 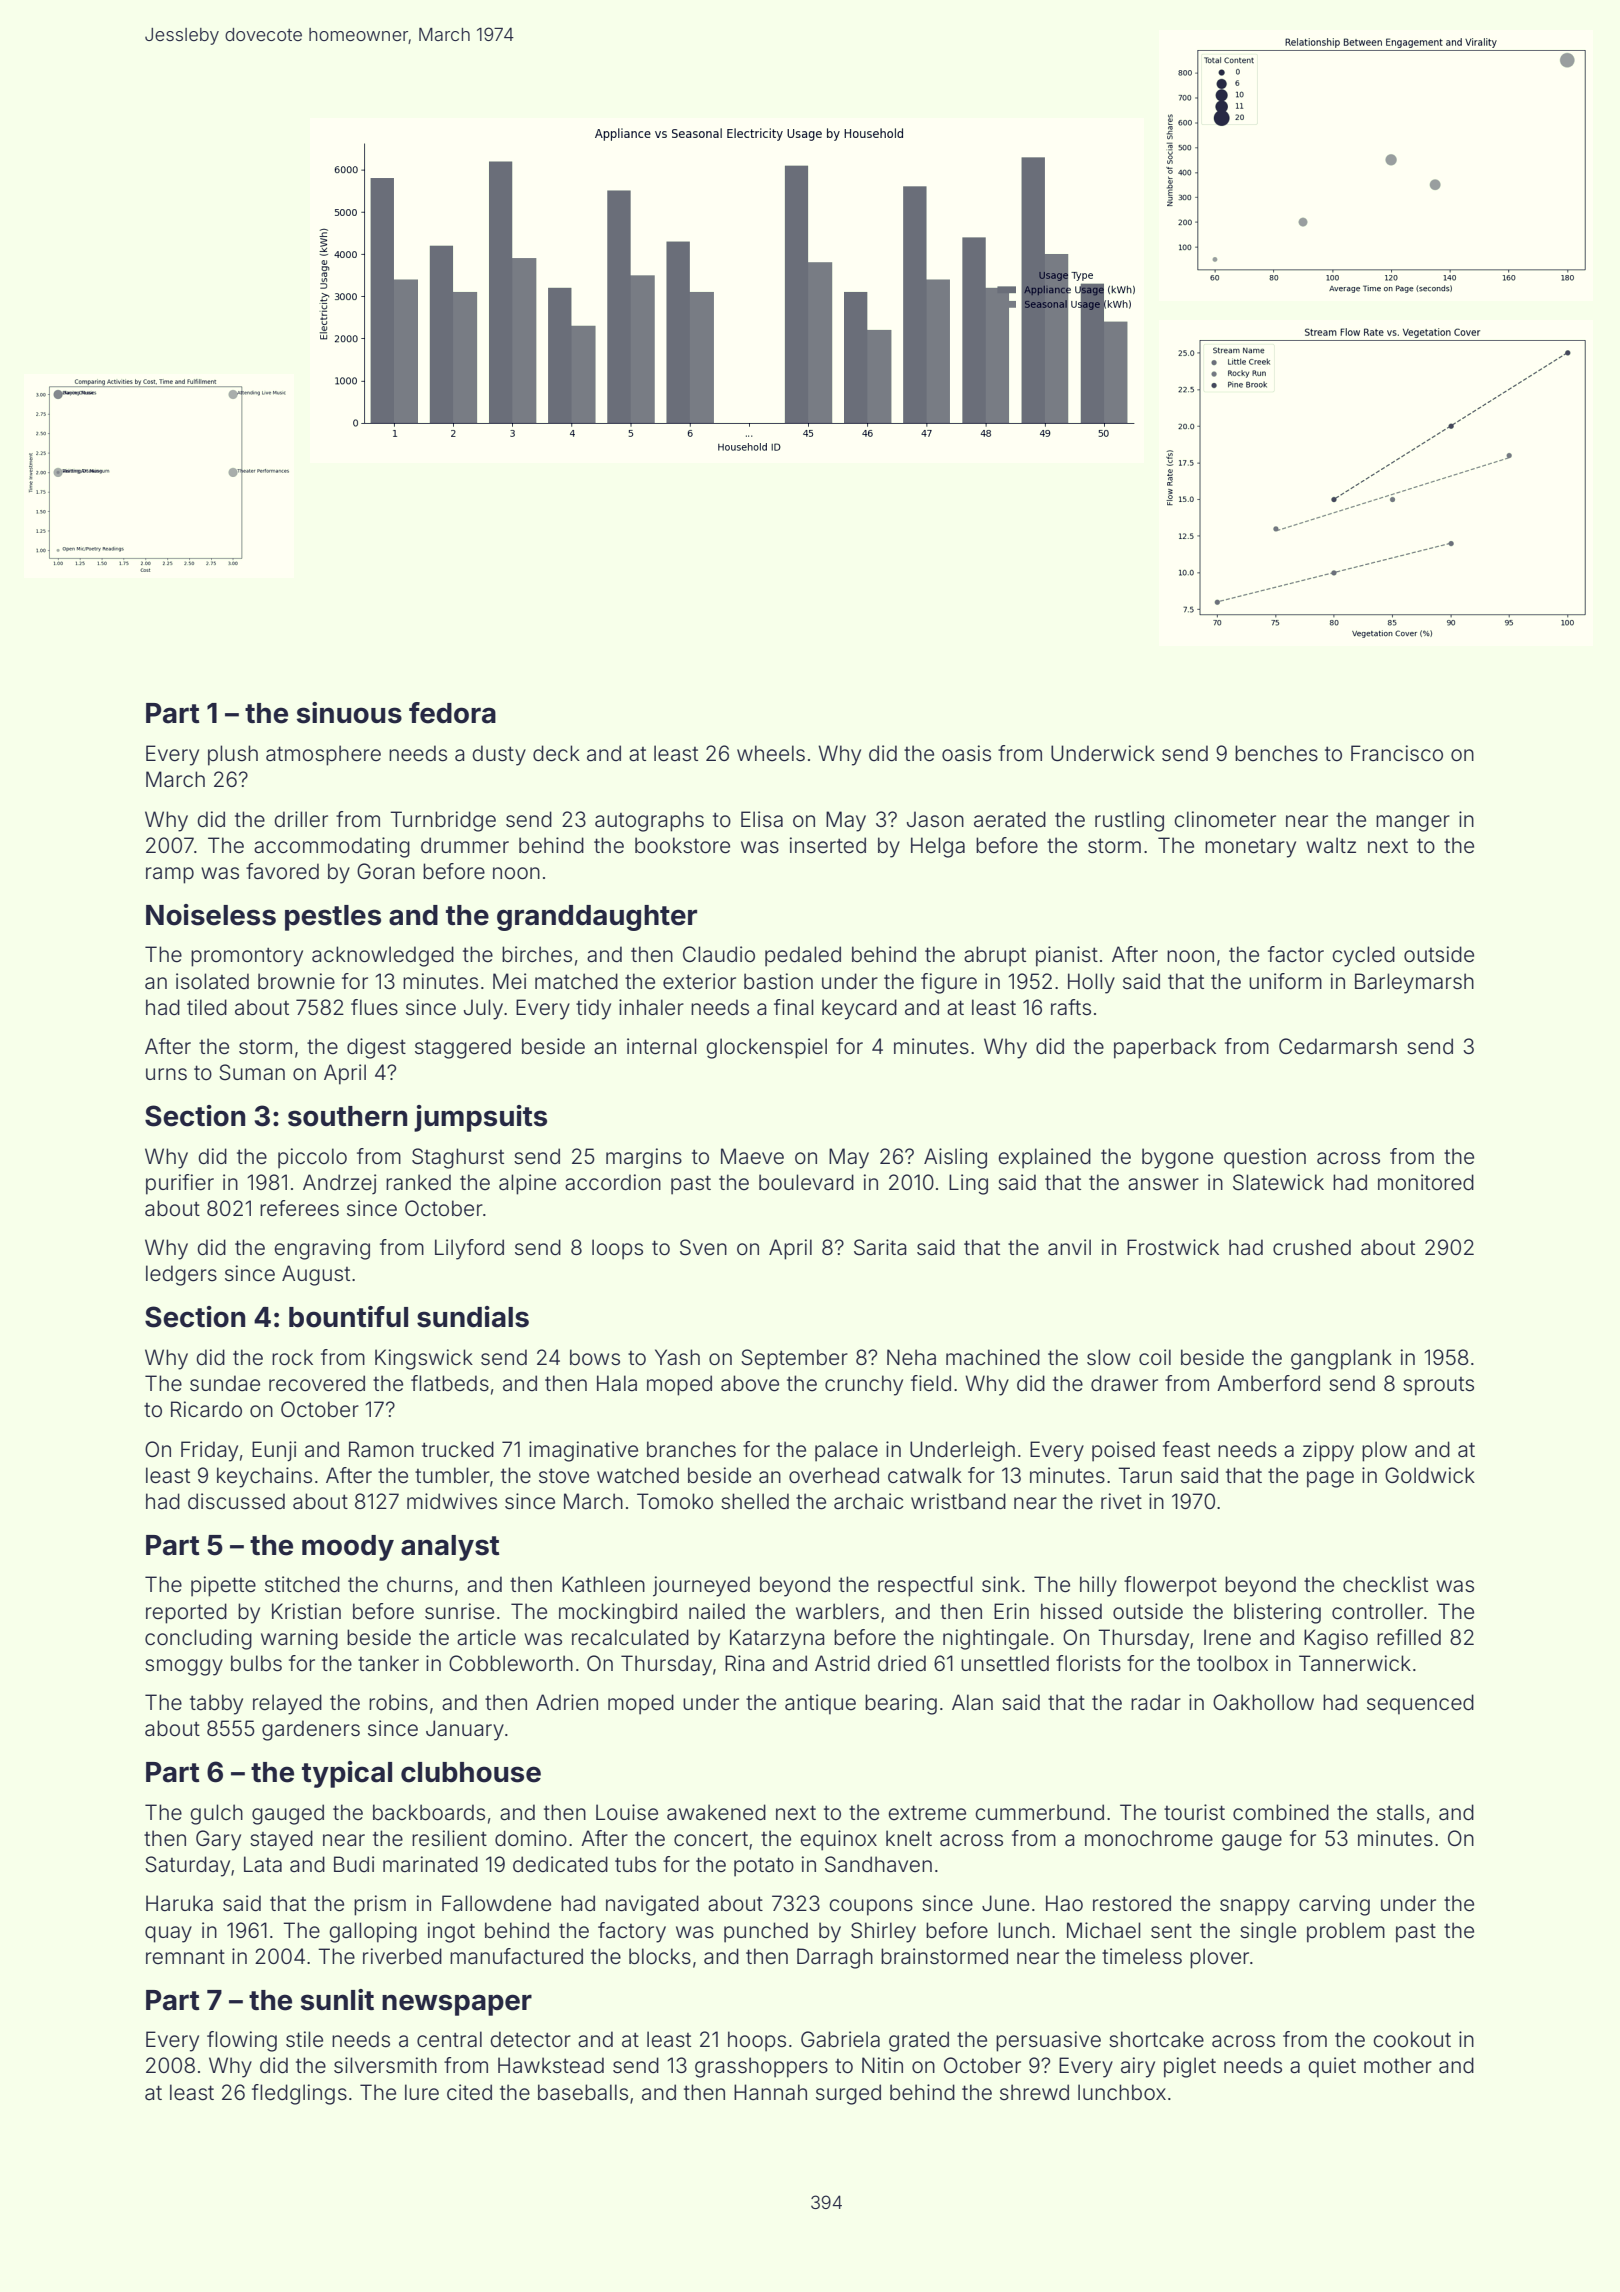 I want to click on analyst, so click(x=450, y=1548).
